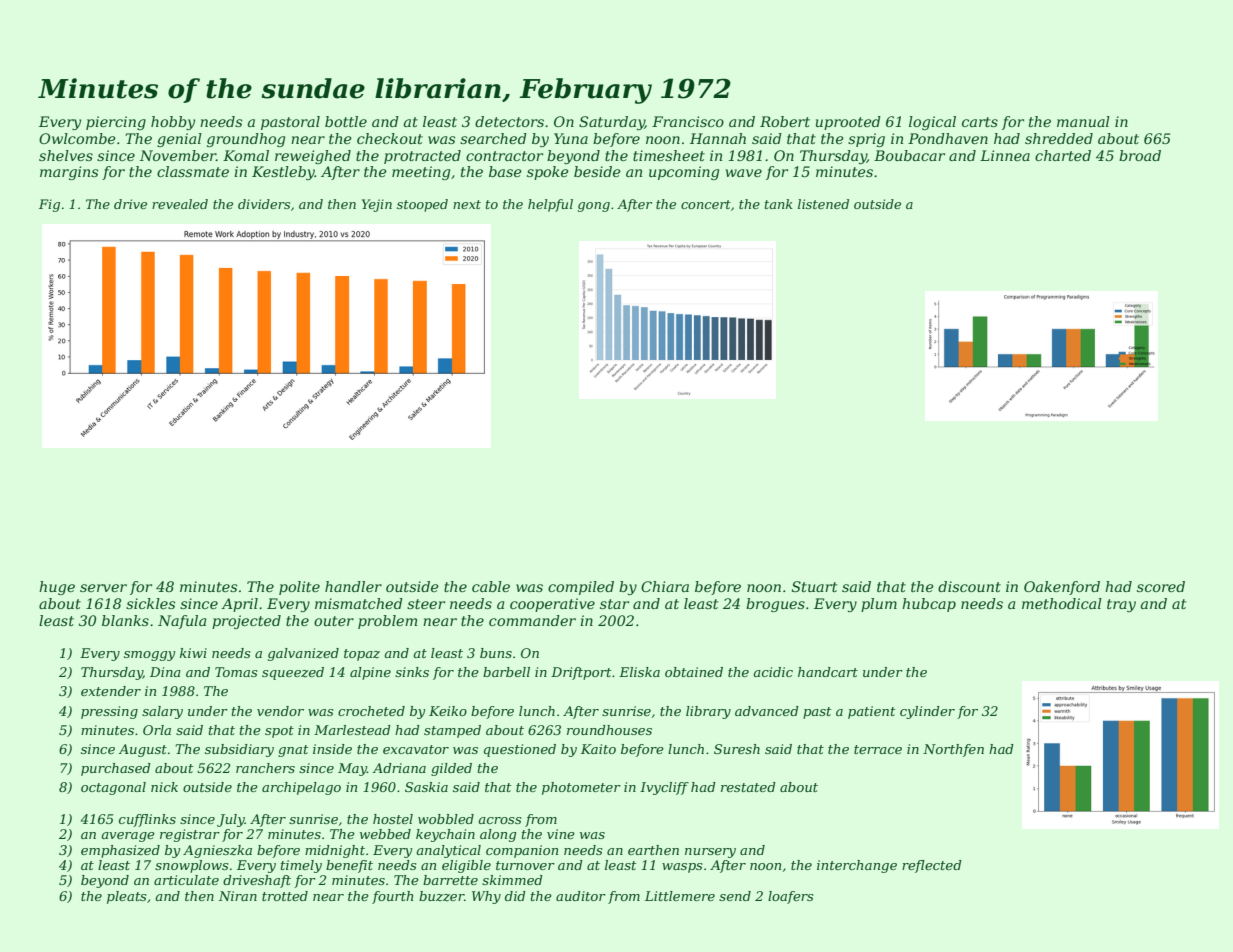 This screenshot has width=1233, height=952. I want to click on purchased, so click(116, 769).
